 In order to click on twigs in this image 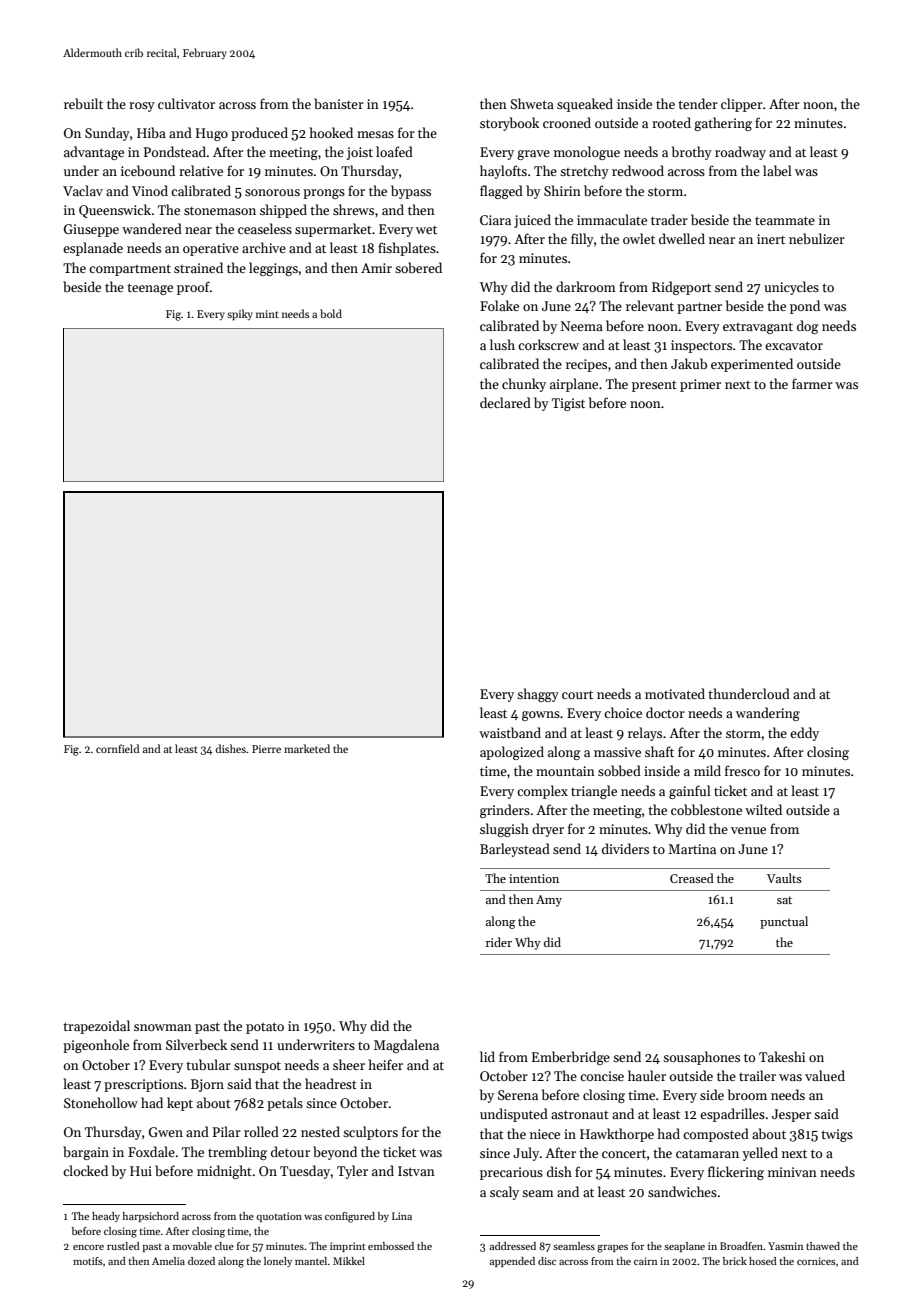, I will do `click(837, 1135)`.
